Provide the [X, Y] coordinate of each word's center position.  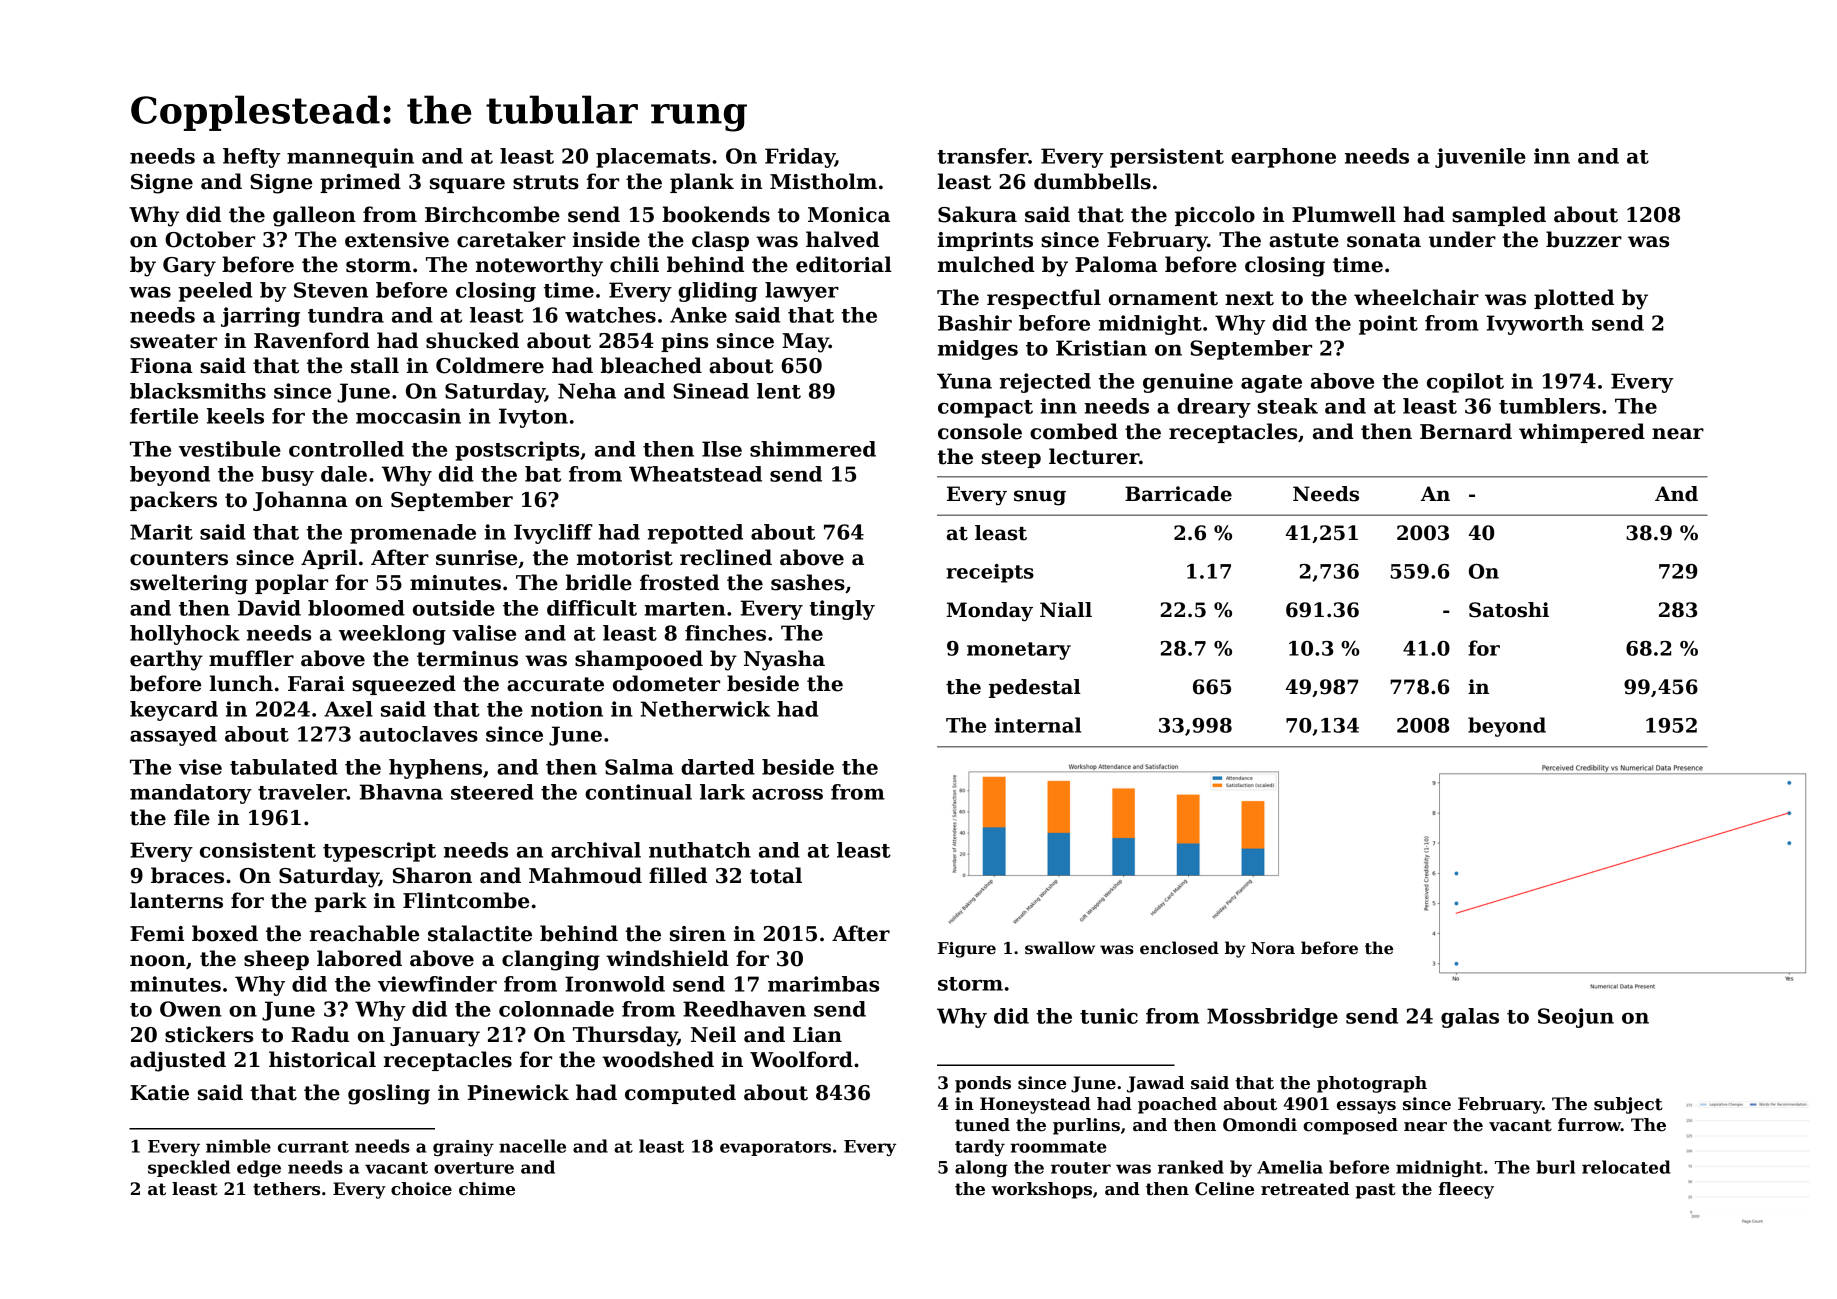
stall [375, 365]
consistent [258, 850]
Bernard [1466, 431]
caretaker [511, 239]
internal [1037, 725]
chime [487, 1189]
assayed [173, 736]
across [787, 794]
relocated [1626, 1167]
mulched [986, 264]
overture [474, 1168]
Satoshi [1509, 610]
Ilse [722, 449]
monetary [1019, 651]
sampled [1499, 216]
